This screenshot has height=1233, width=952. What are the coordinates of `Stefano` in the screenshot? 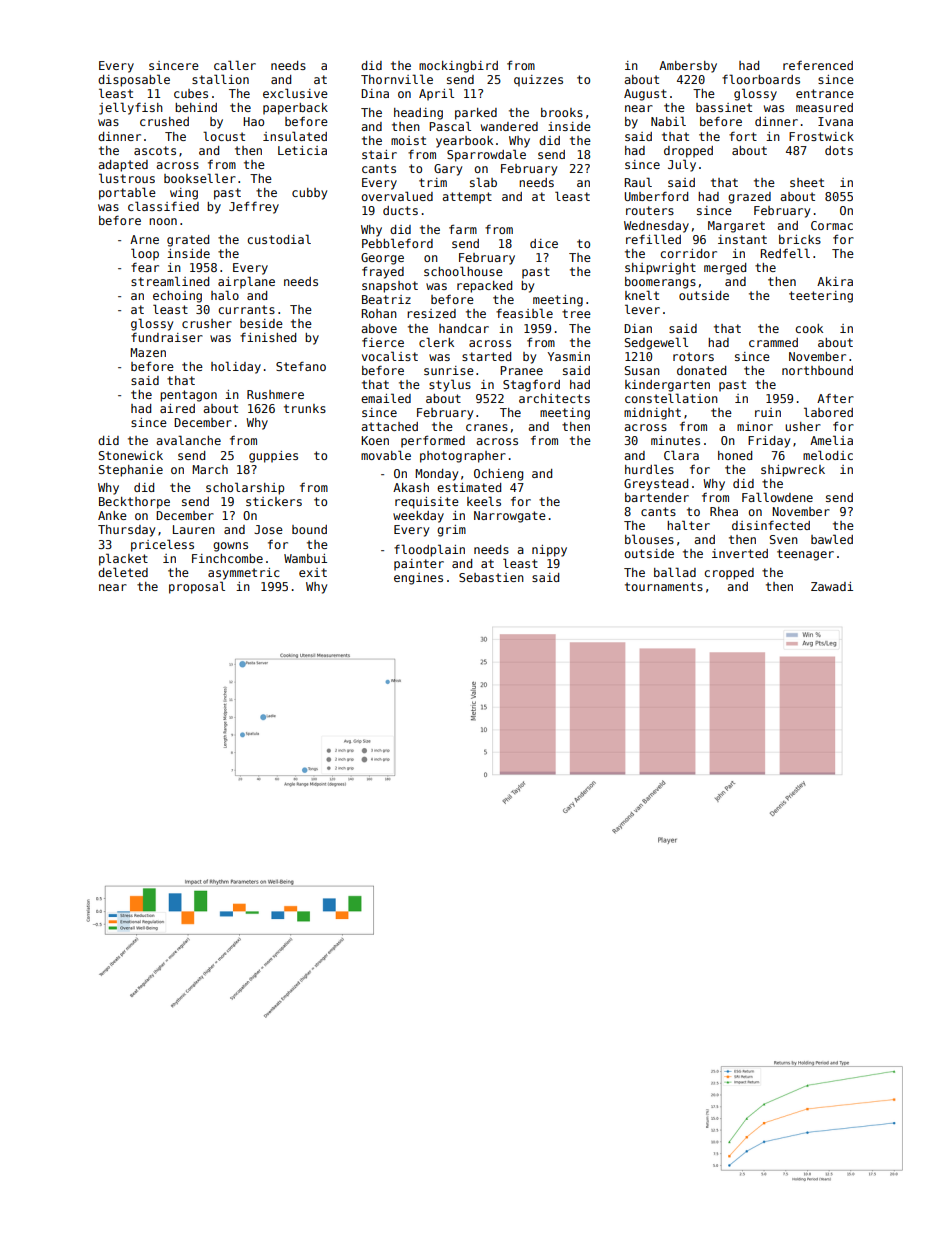 It's located at (301, 366).
